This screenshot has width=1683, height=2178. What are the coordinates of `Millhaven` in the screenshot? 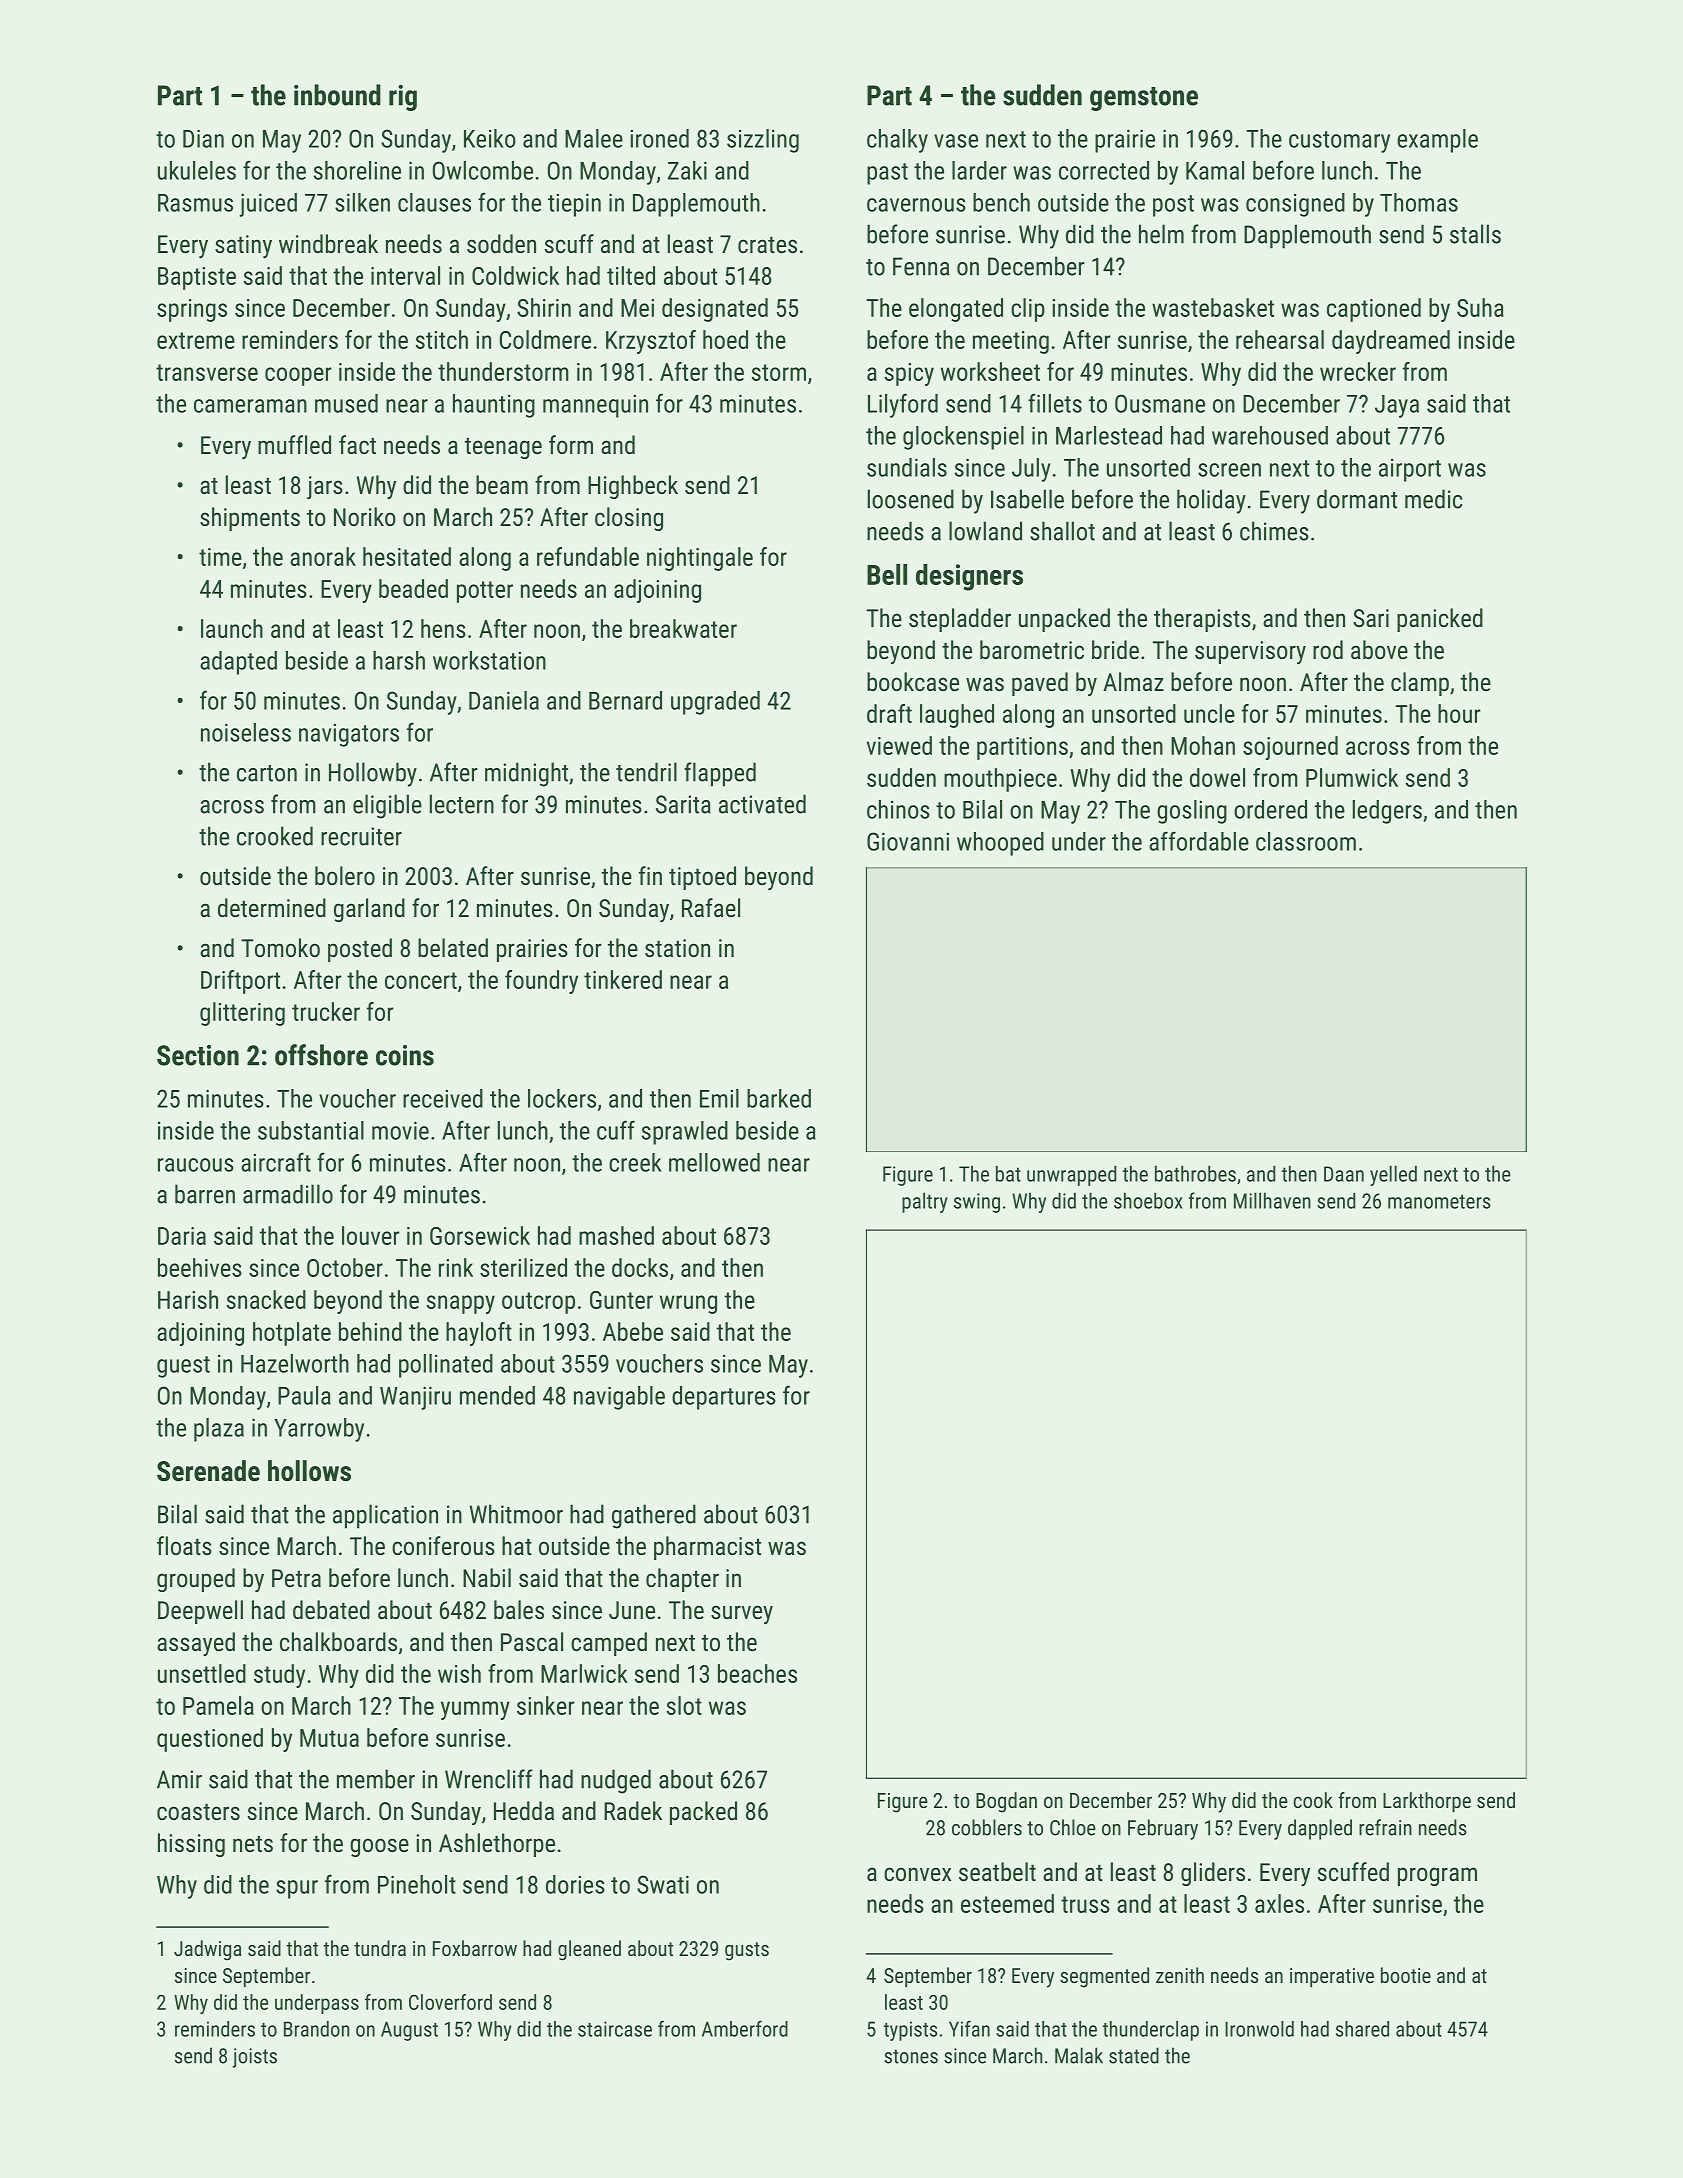 It's located at (1272, 1200).
